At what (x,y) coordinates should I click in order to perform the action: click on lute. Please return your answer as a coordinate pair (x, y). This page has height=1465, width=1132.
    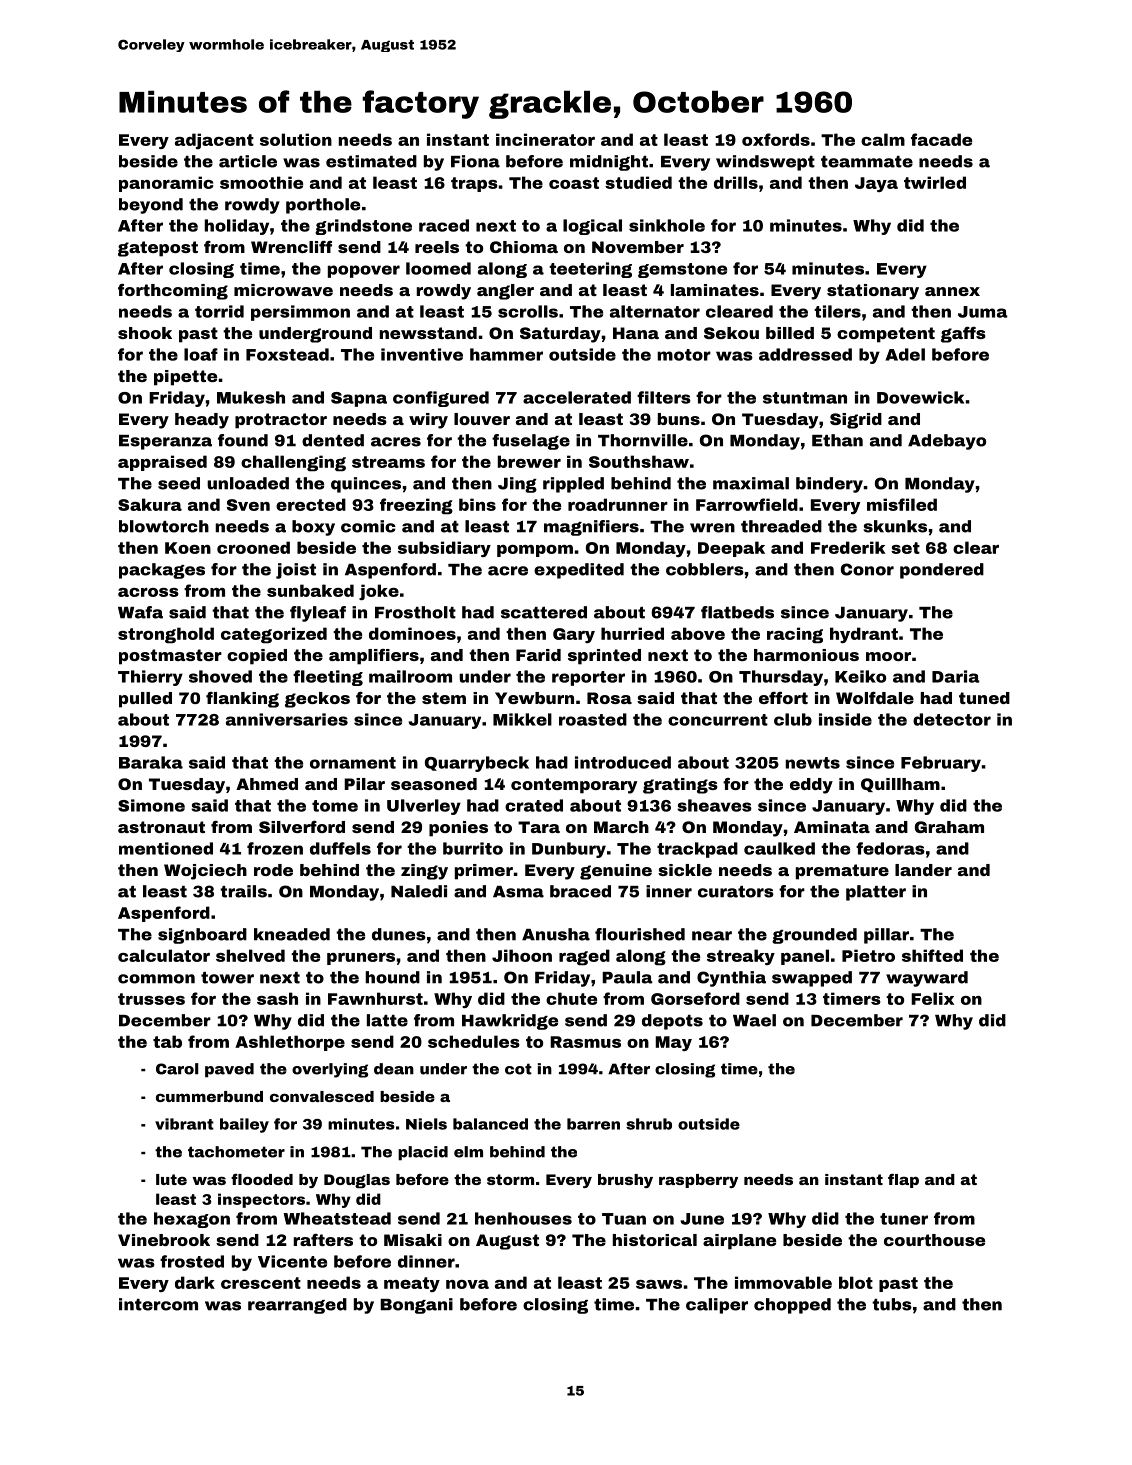
    Looking at the image, I should click on (171, 1179).
